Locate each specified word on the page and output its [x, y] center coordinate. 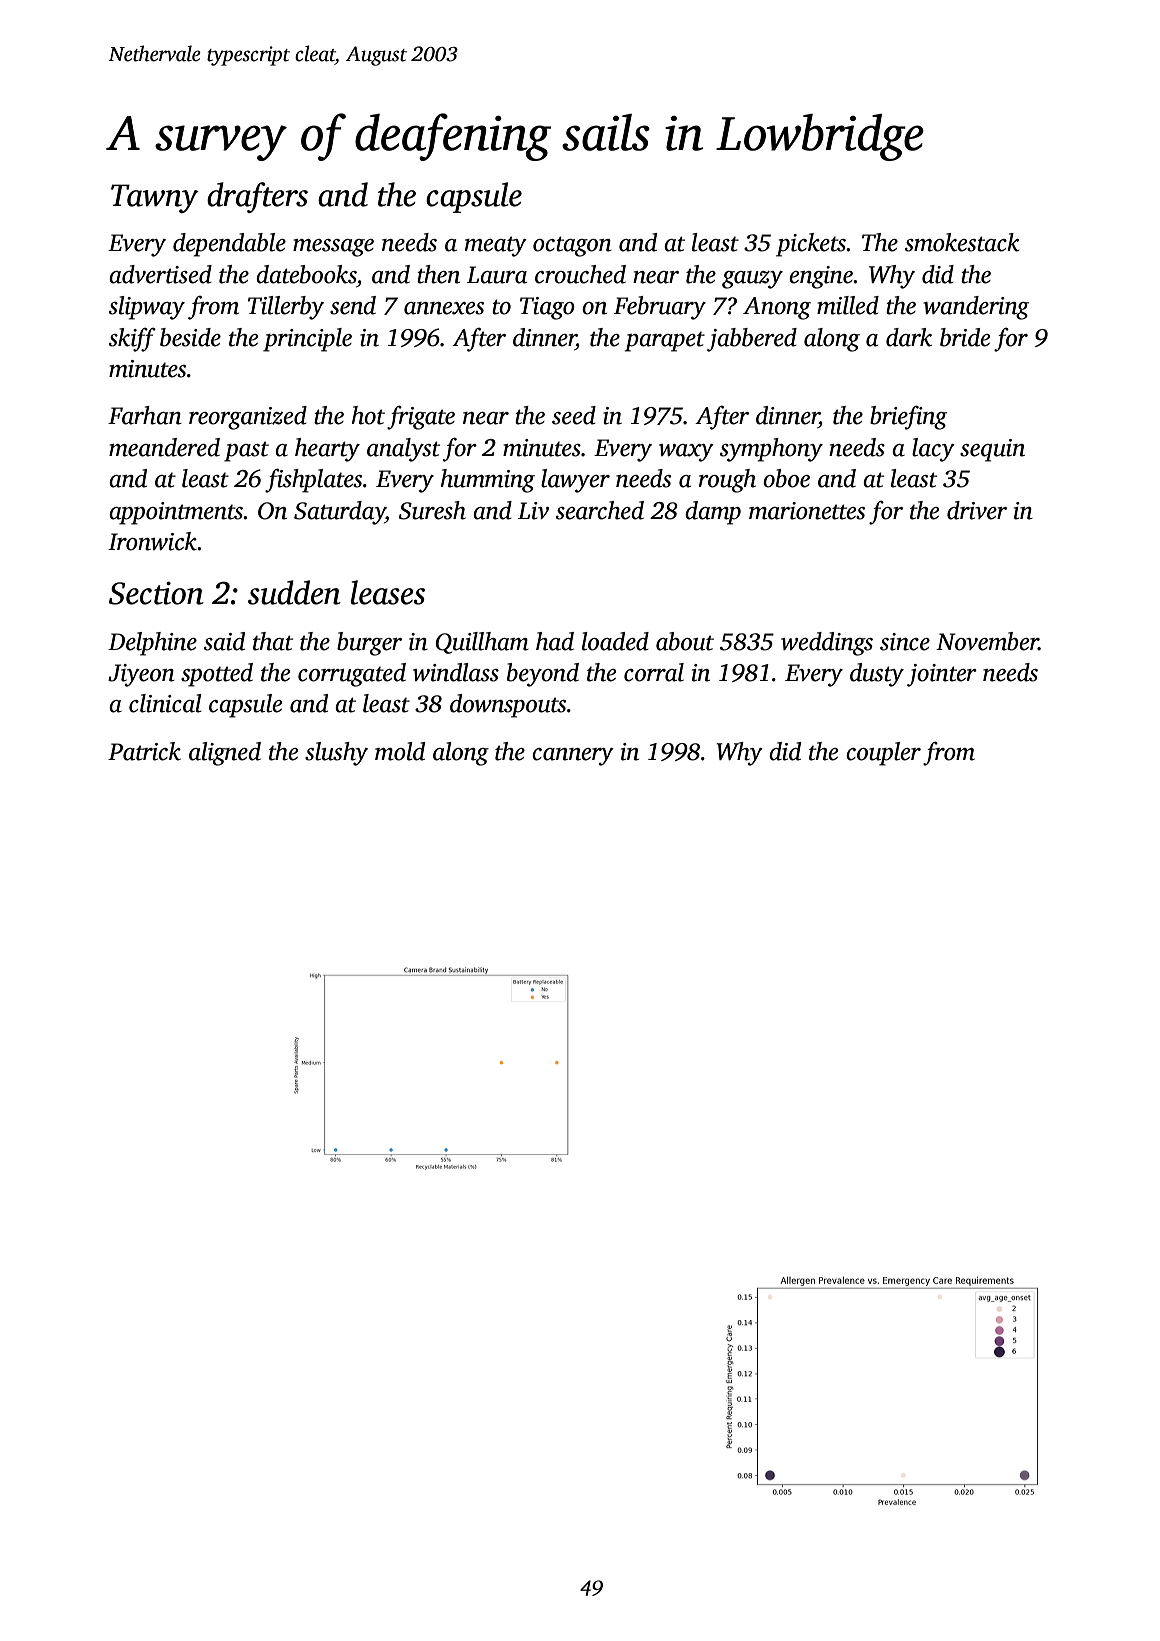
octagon [572, 246]
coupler [883, 754]
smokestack [962, 242]
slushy [336, 754]
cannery [573, 757]
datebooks [306, 274]
